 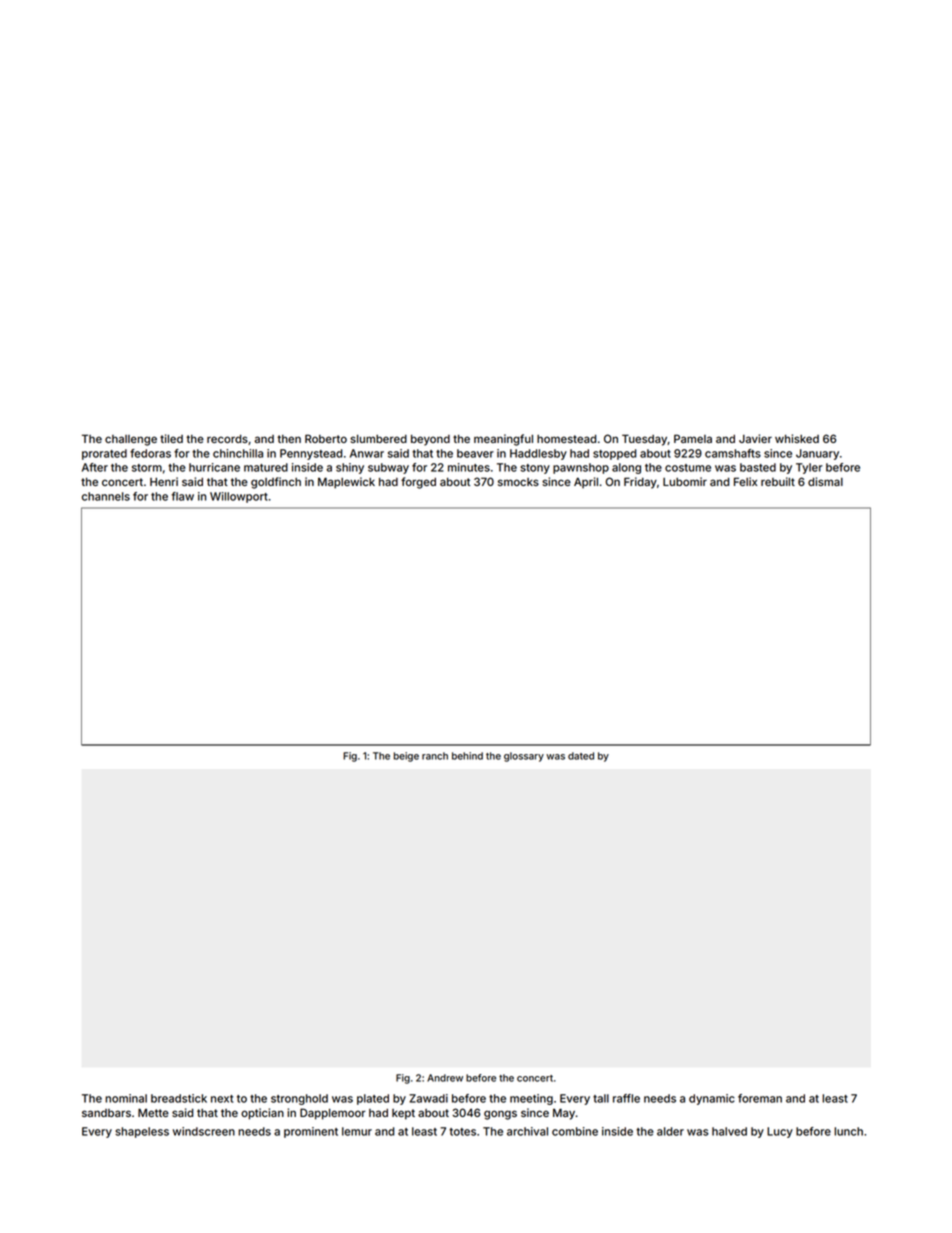 I want to click on beige, so click(x=406, y=757).
